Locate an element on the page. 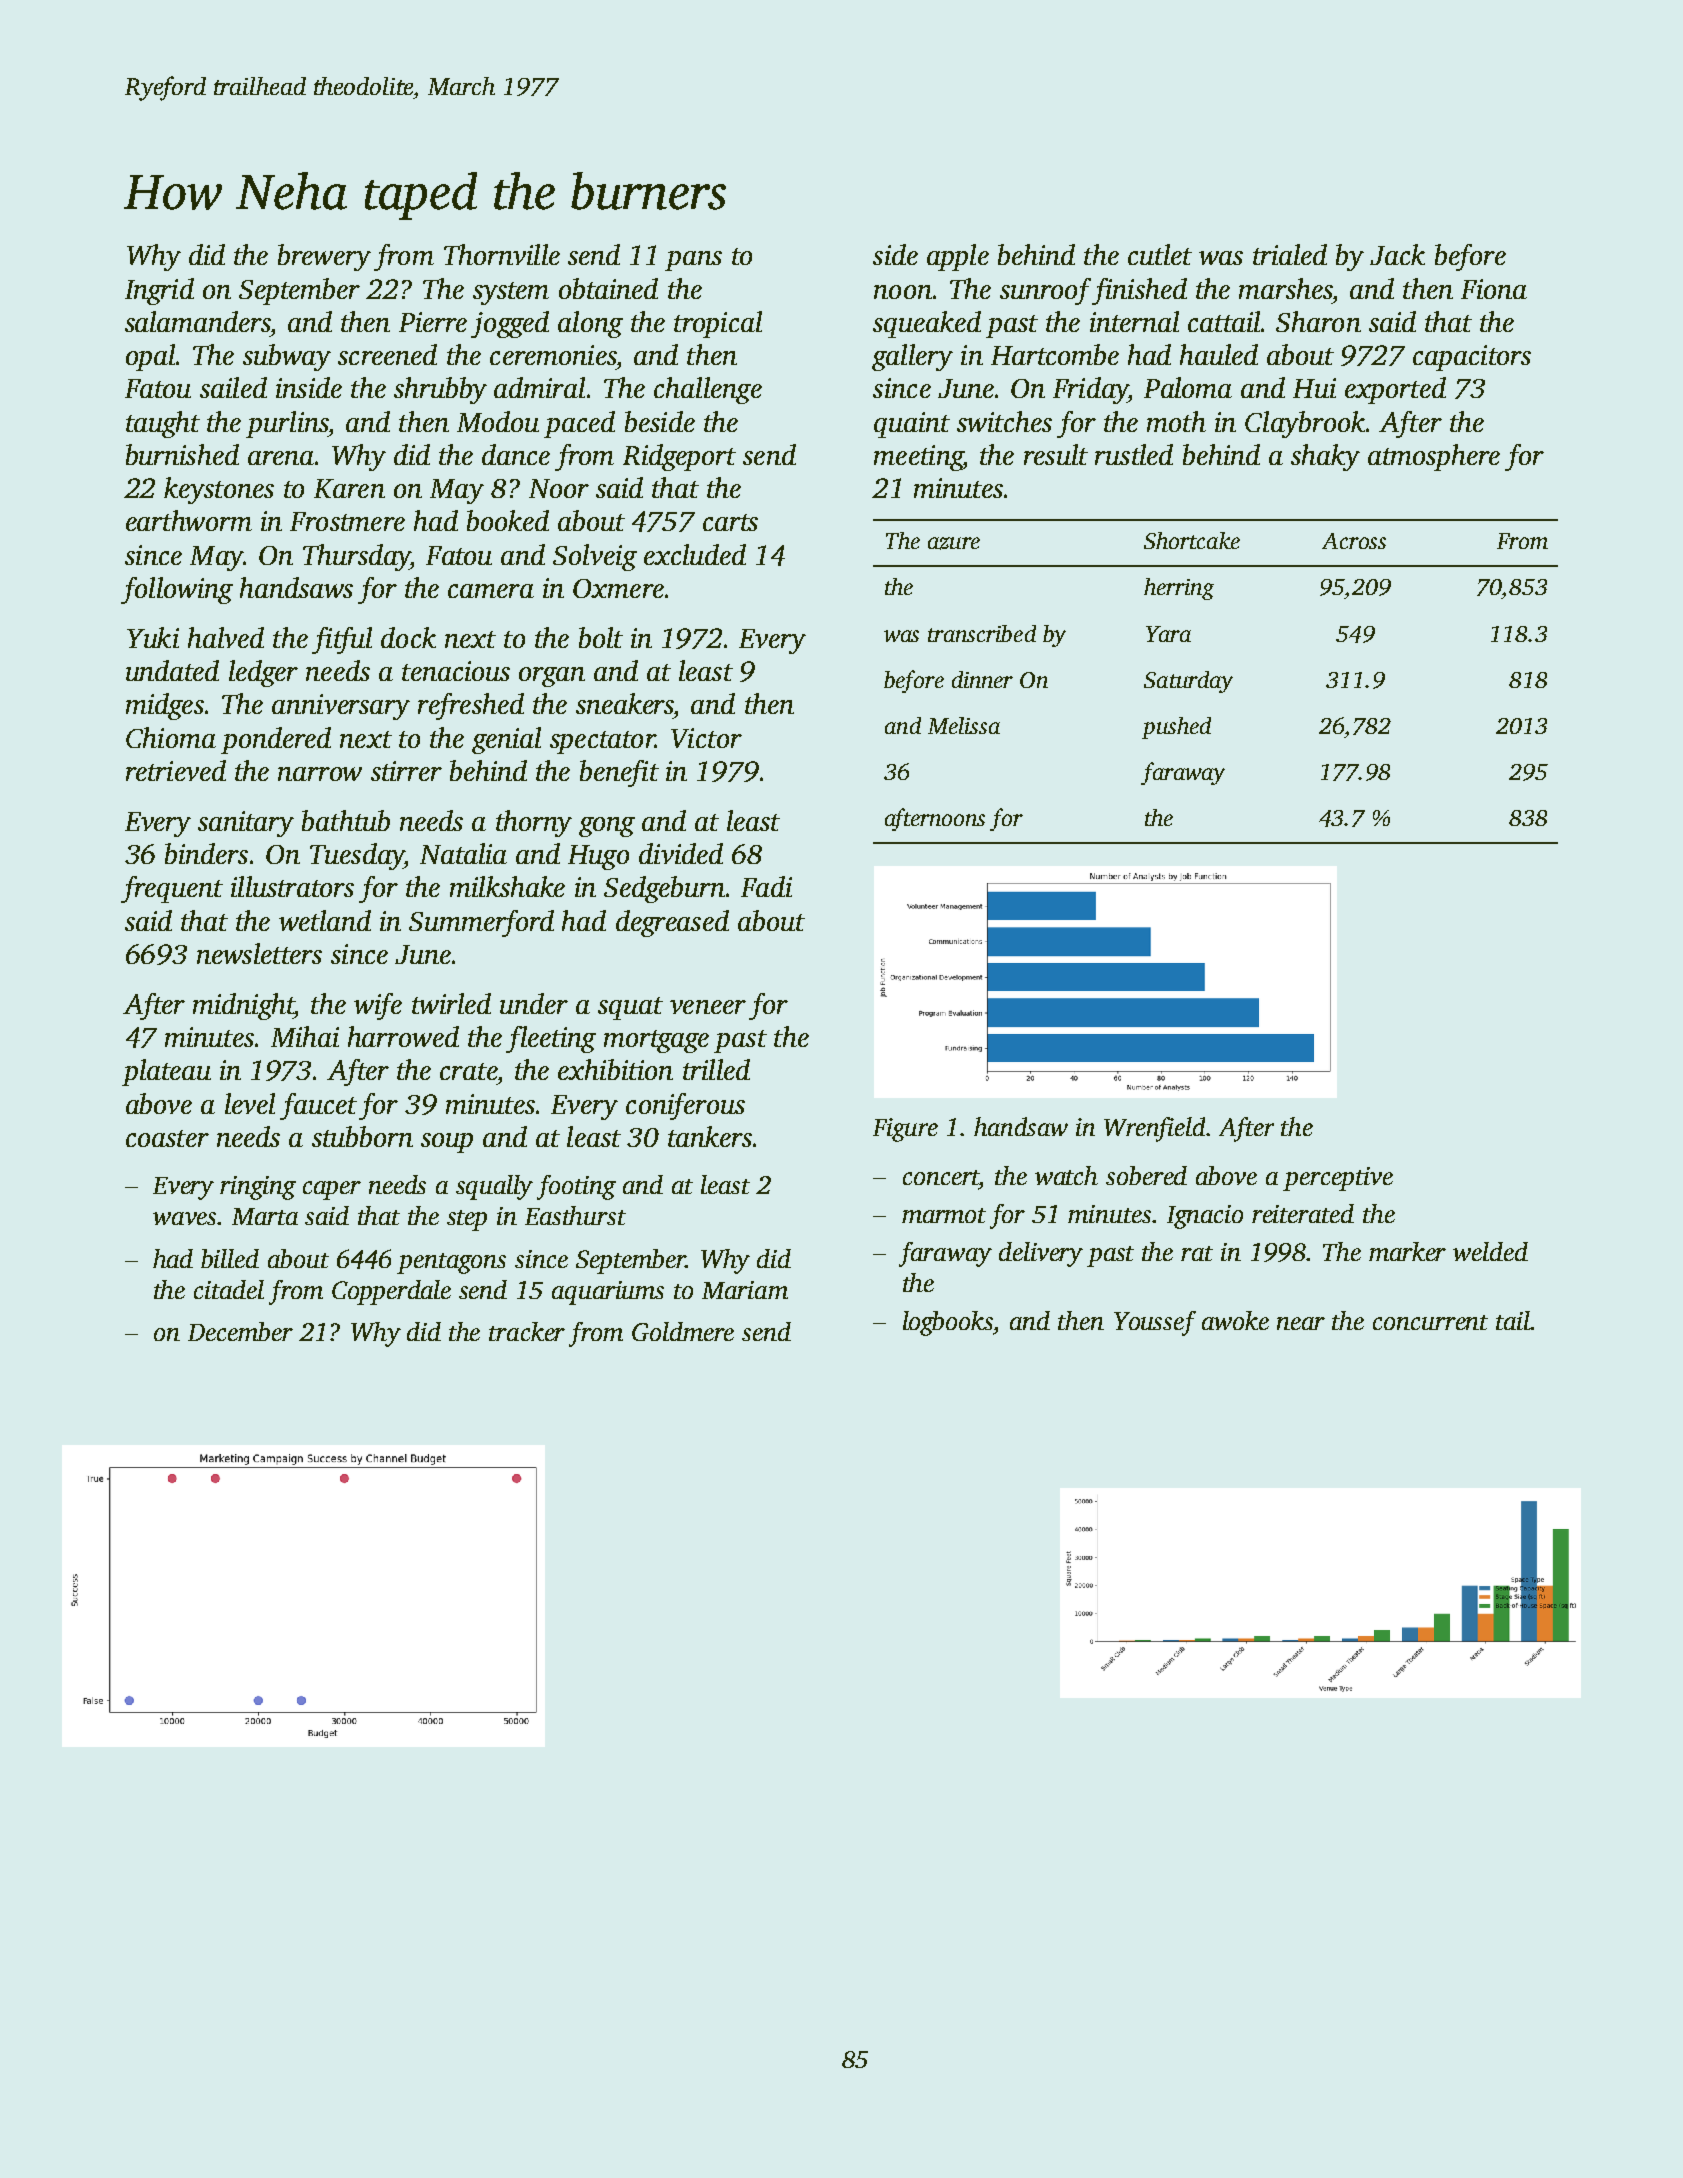  apple is located at coordinates (958, 257).
